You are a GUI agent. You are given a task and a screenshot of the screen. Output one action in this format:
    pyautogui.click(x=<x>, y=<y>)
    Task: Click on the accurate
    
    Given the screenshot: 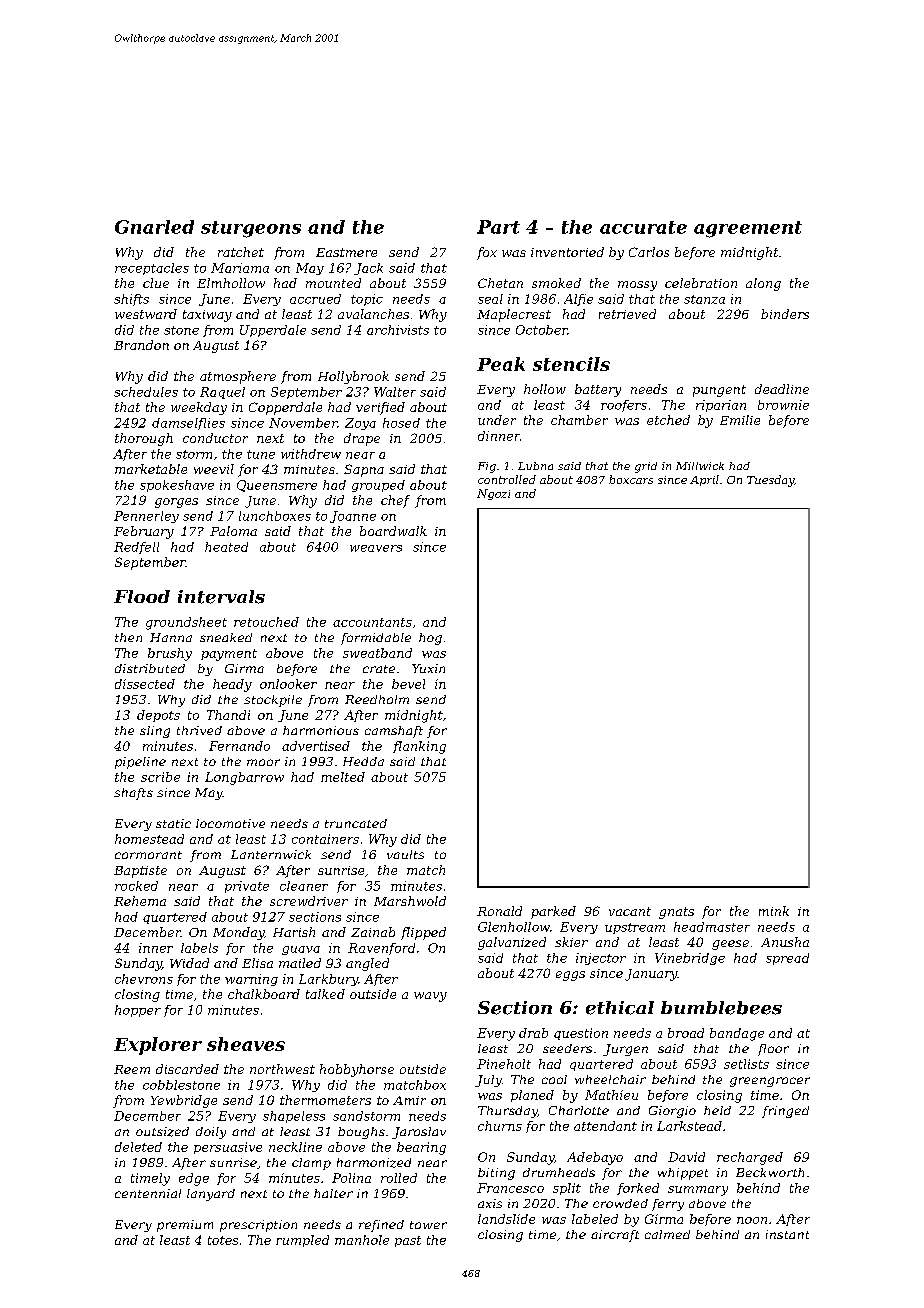 What is the action you would take?
    pyautogui.click(x=643, y=227)
